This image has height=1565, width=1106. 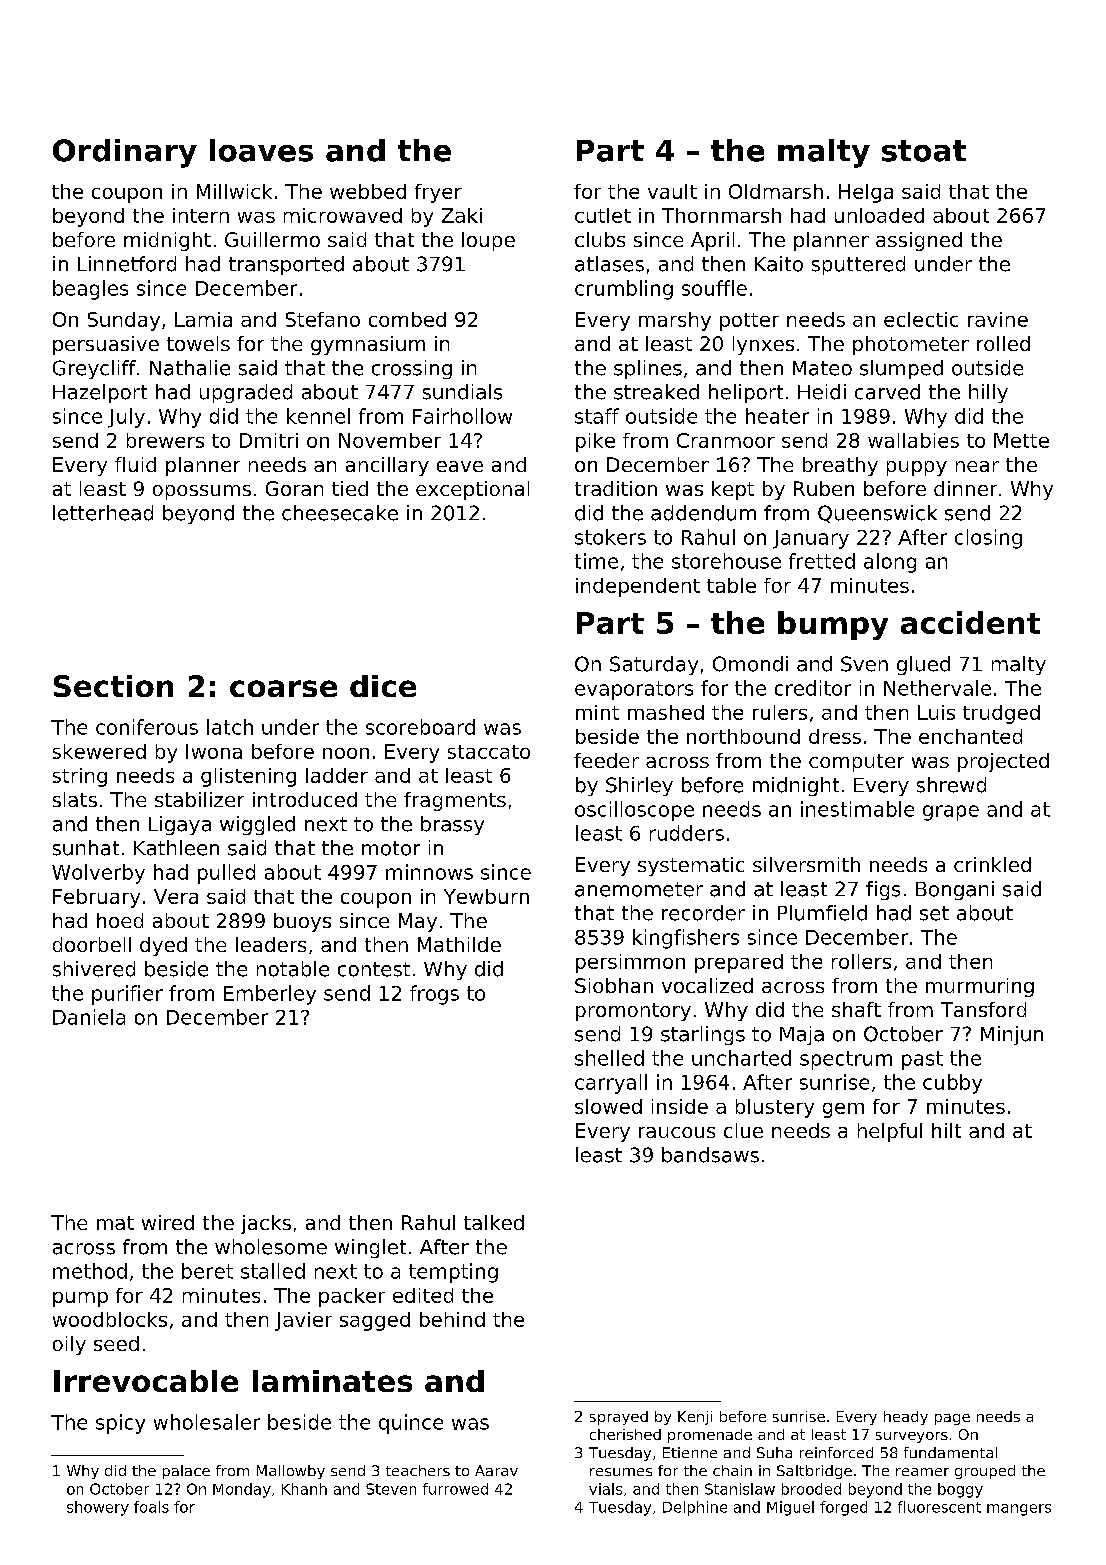 What do you see at coordinates (90, 1271) in the image?
I see `method` at bounding box center [90, 1271].
